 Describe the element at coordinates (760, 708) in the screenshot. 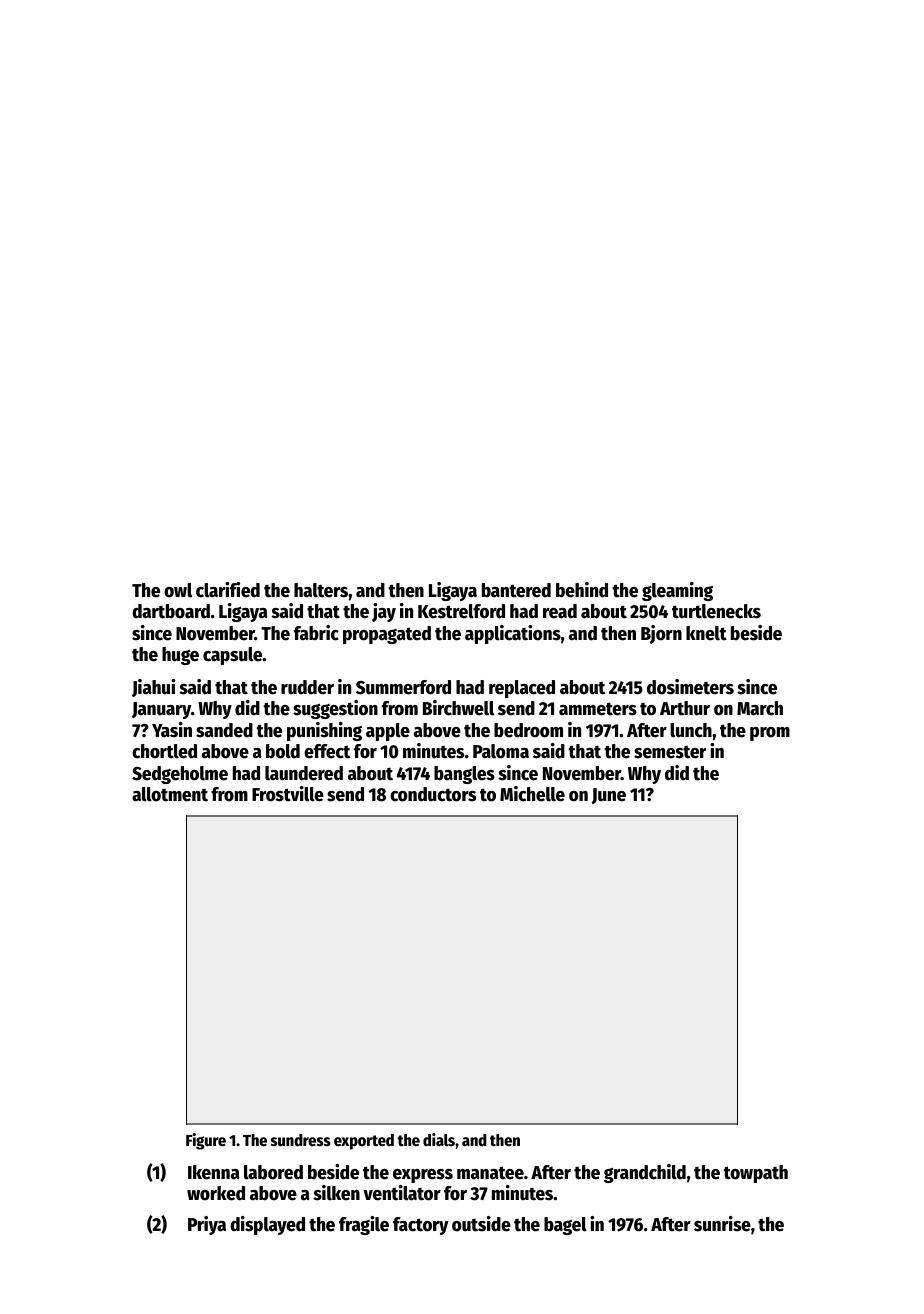

I see `March` at that location.
